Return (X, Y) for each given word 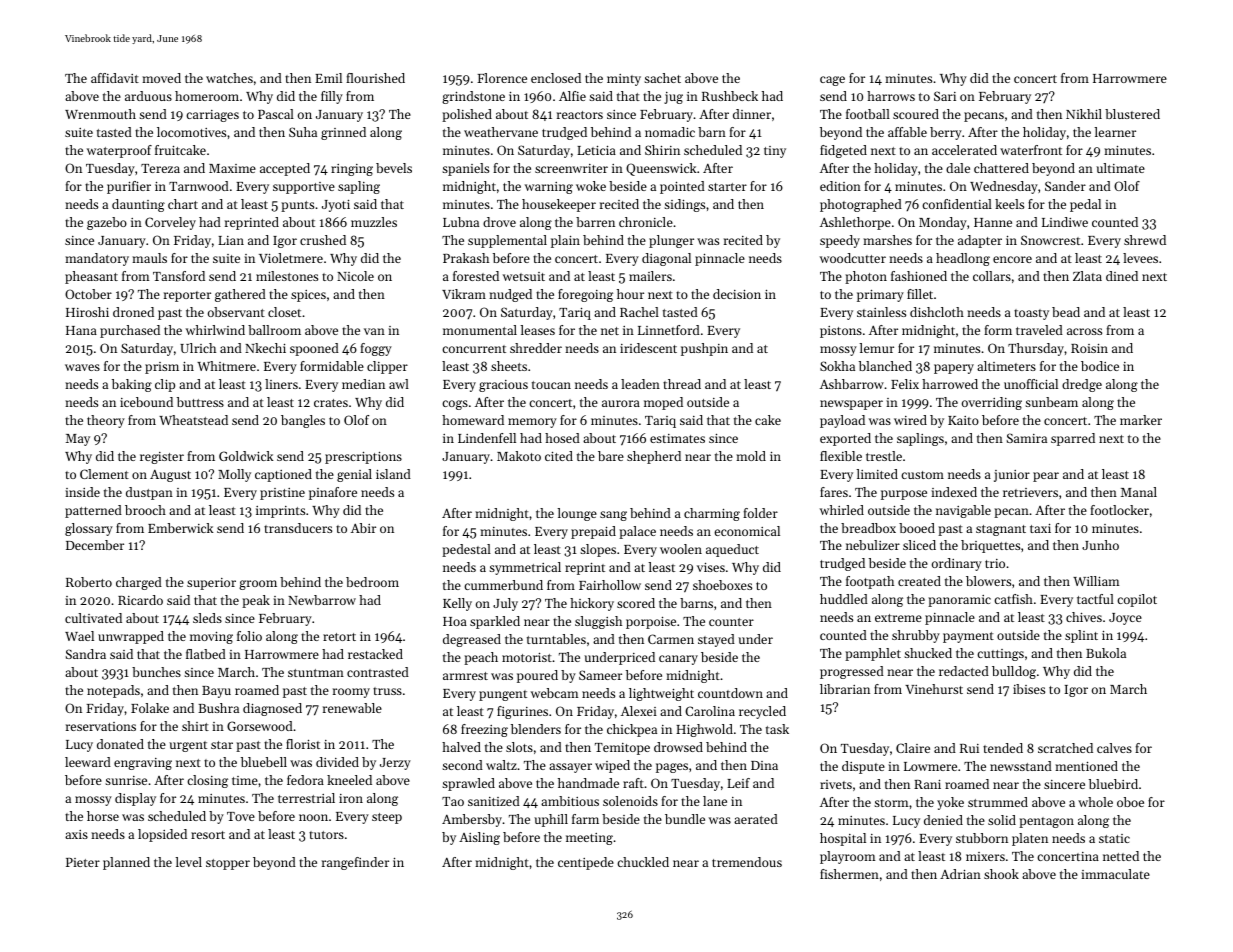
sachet (662, 78)
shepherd (654, 457)
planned (126, 863)
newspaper (851, 405)
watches (229, 78)
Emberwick (181, 528)
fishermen (849, 874)
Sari (945, 96)
